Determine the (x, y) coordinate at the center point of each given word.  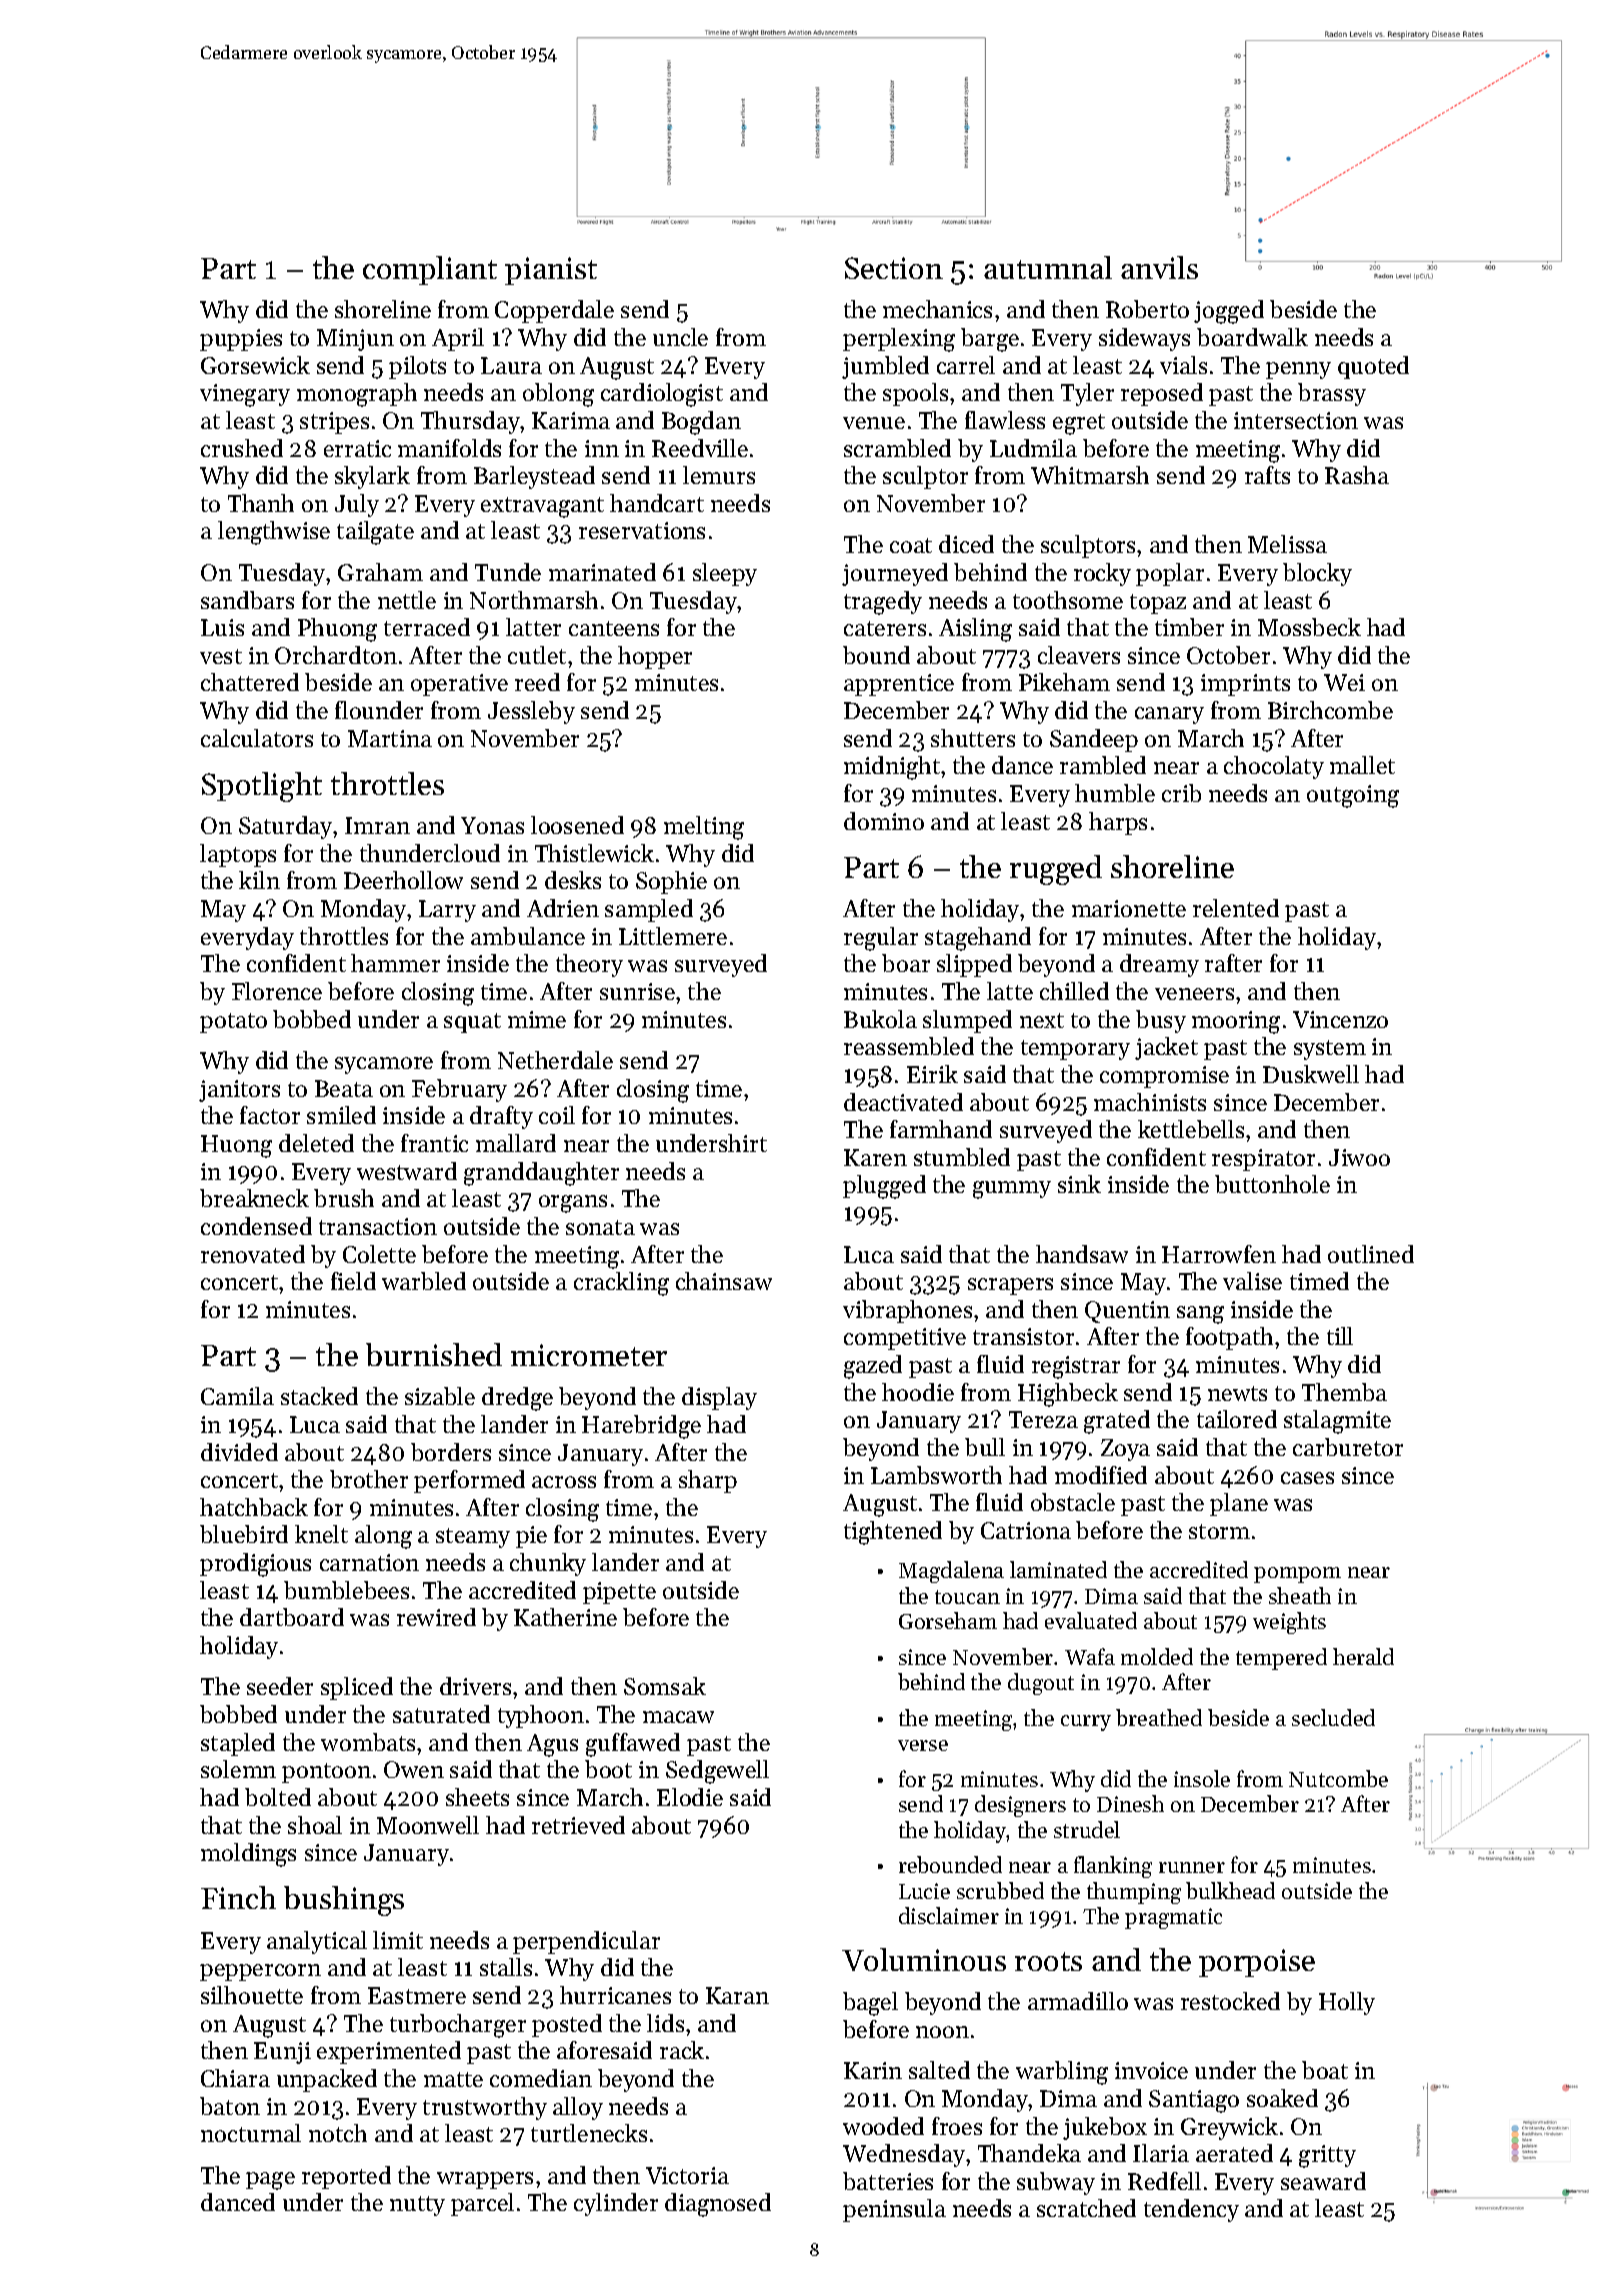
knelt (321, 1534)
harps (1118, 823)
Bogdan (701, 423)
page (270, 2181)
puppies (241, 340)
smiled (341, 1115)
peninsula (894, 2210)
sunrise (637, 991)
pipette (619, 1593)
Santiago (1194, 2101)
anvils (1159, 267)
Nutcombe (1338, 1778)
